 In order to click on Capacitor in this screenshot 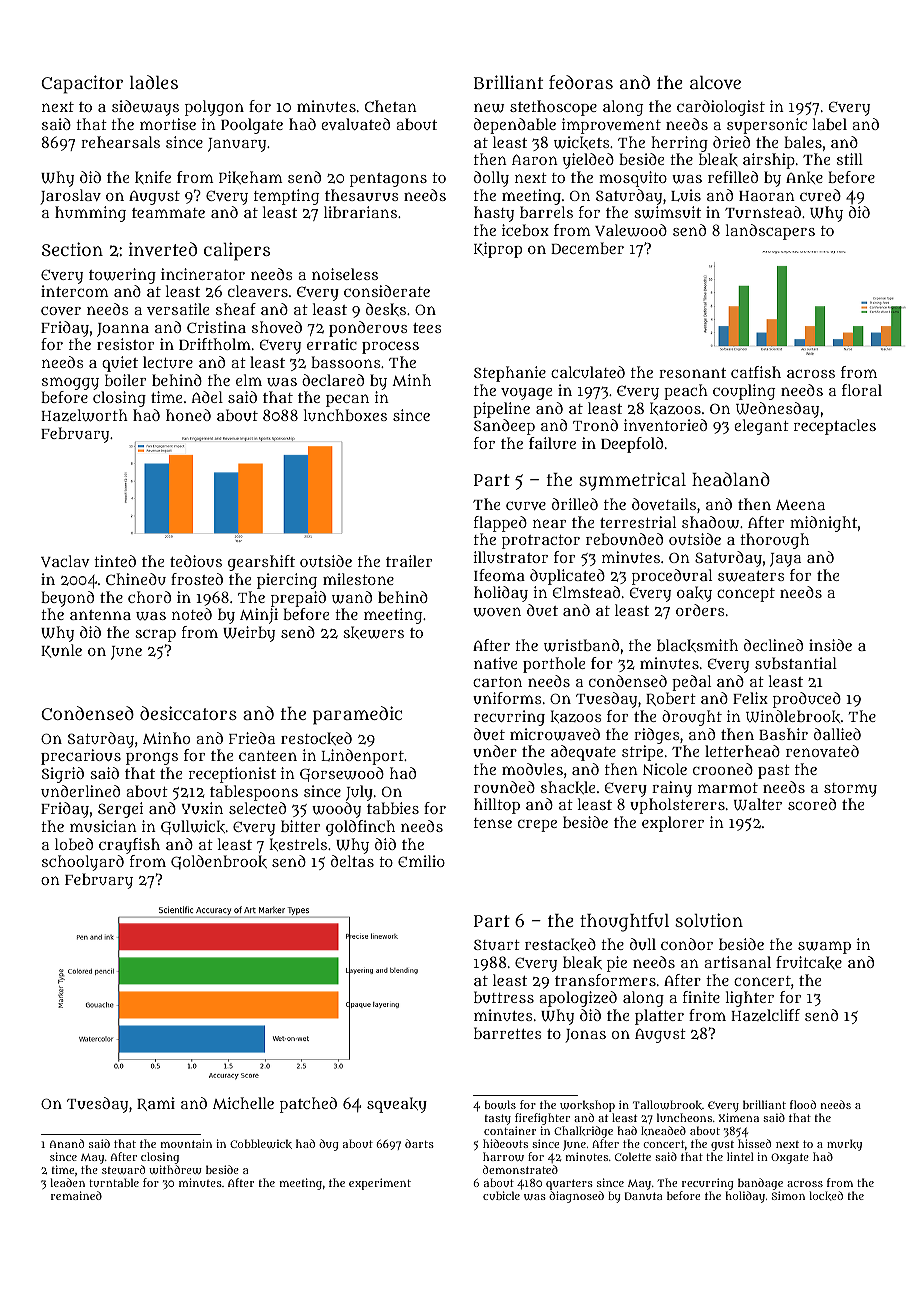, I will do `click(82, 84)`.
